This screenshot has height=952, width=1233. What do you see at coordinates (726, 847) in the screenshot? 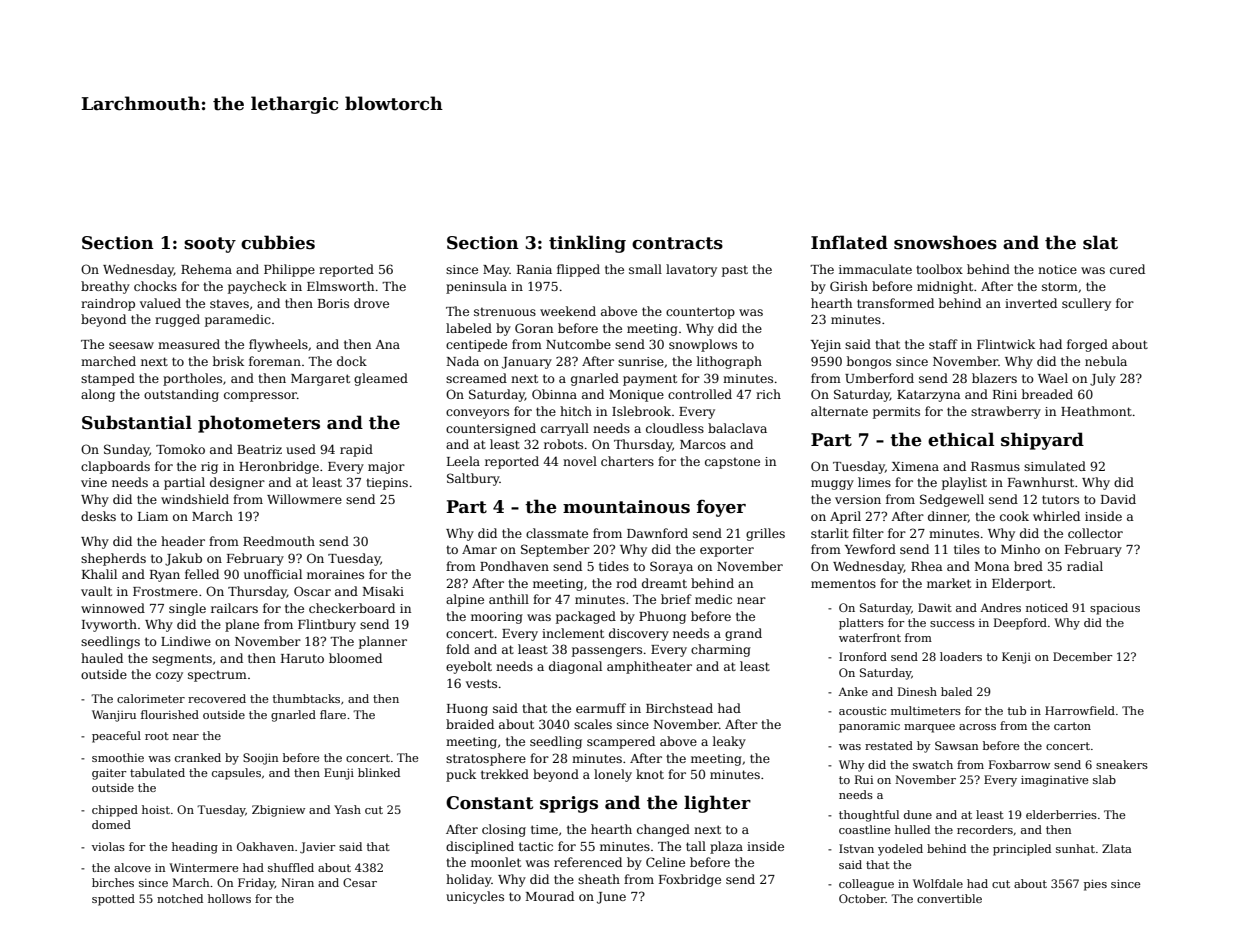
I see `plaza` at bounding box center [726, 847].
